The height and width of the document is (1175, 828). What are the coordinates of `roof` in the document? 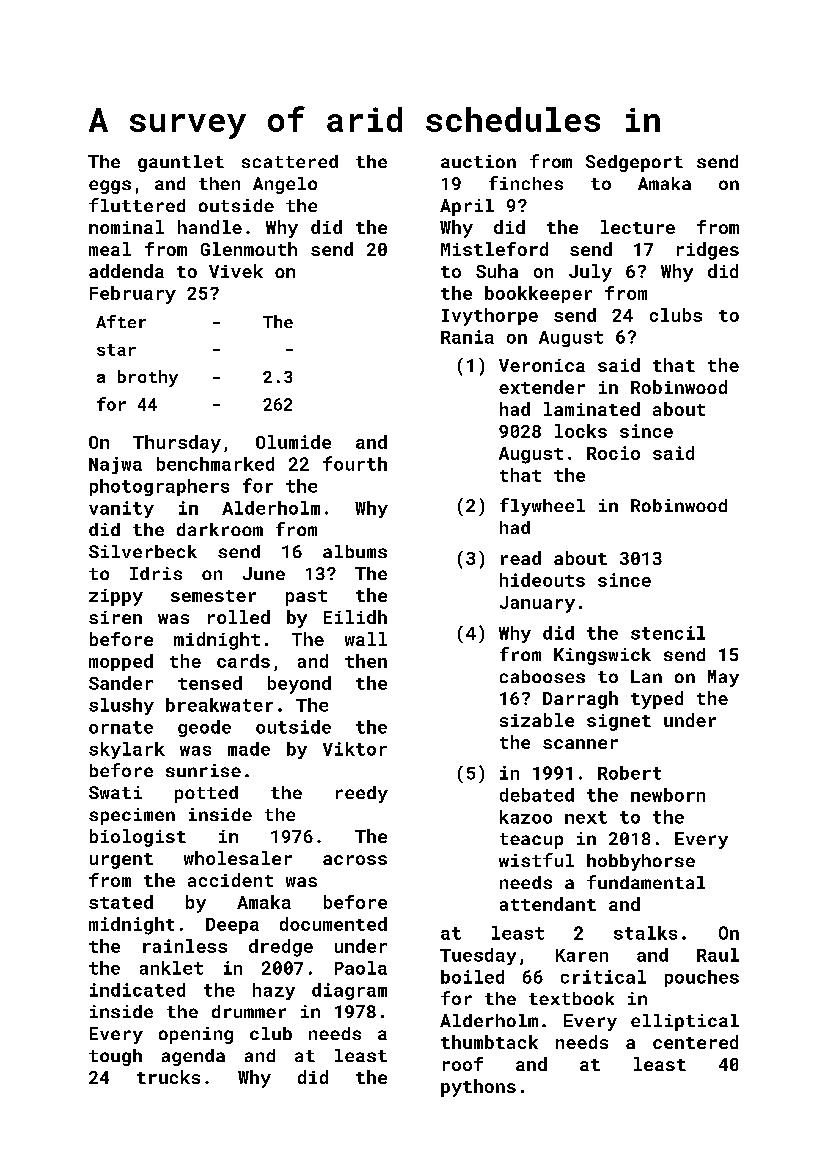 It's located at (463, 1064).
